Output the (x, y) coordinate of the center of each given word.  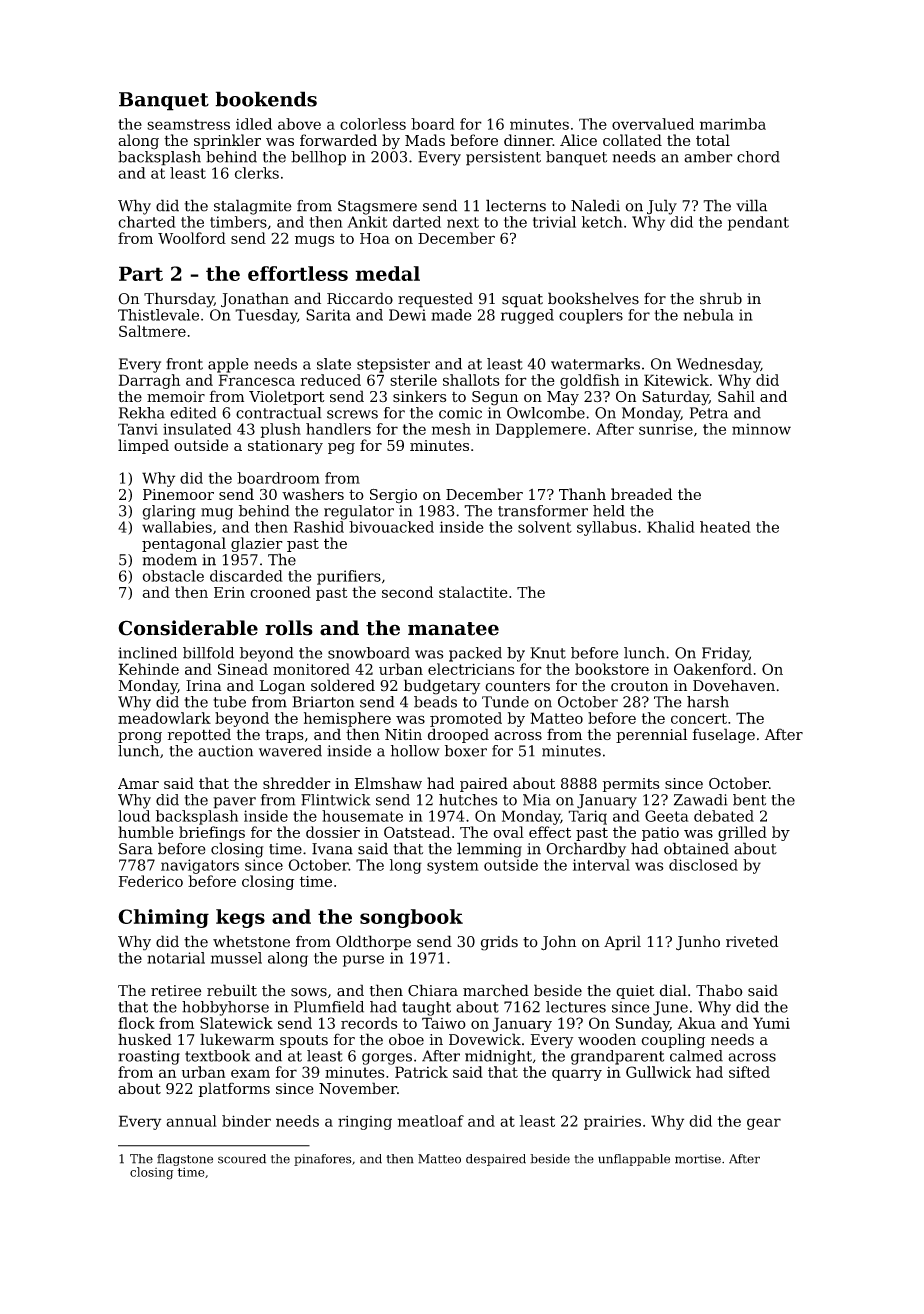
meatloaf (431, 1121)
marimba (733, 124)
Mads (425, 140)
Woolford (192, 238)
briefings (212, 833)
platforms (234, 1089)
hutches (468, 800)
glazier (257, 544)
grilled (742, 833)
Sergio (393, 496)
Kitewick (676, 380)
